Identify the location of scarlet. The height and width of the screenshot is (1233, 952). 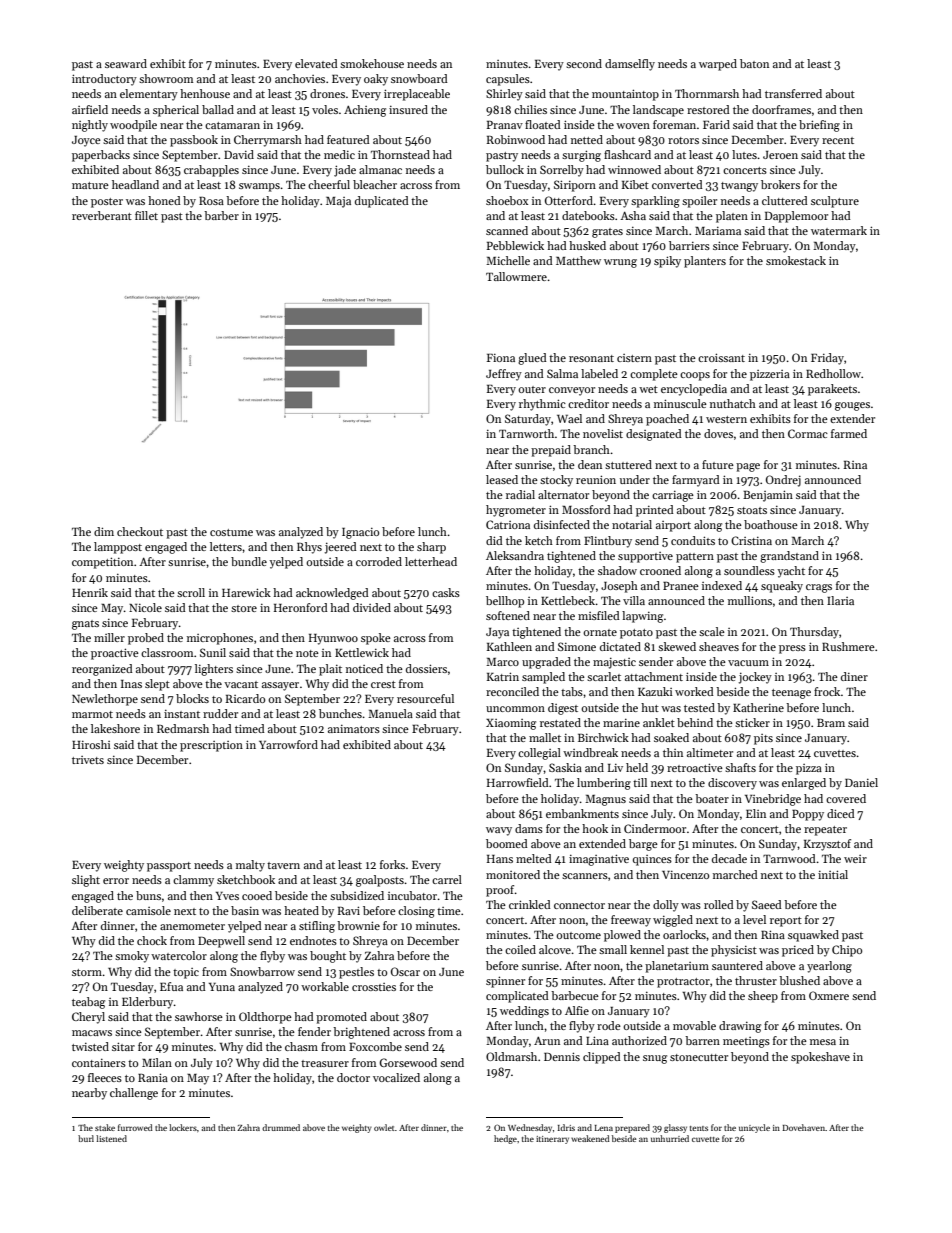
(604, 676).
